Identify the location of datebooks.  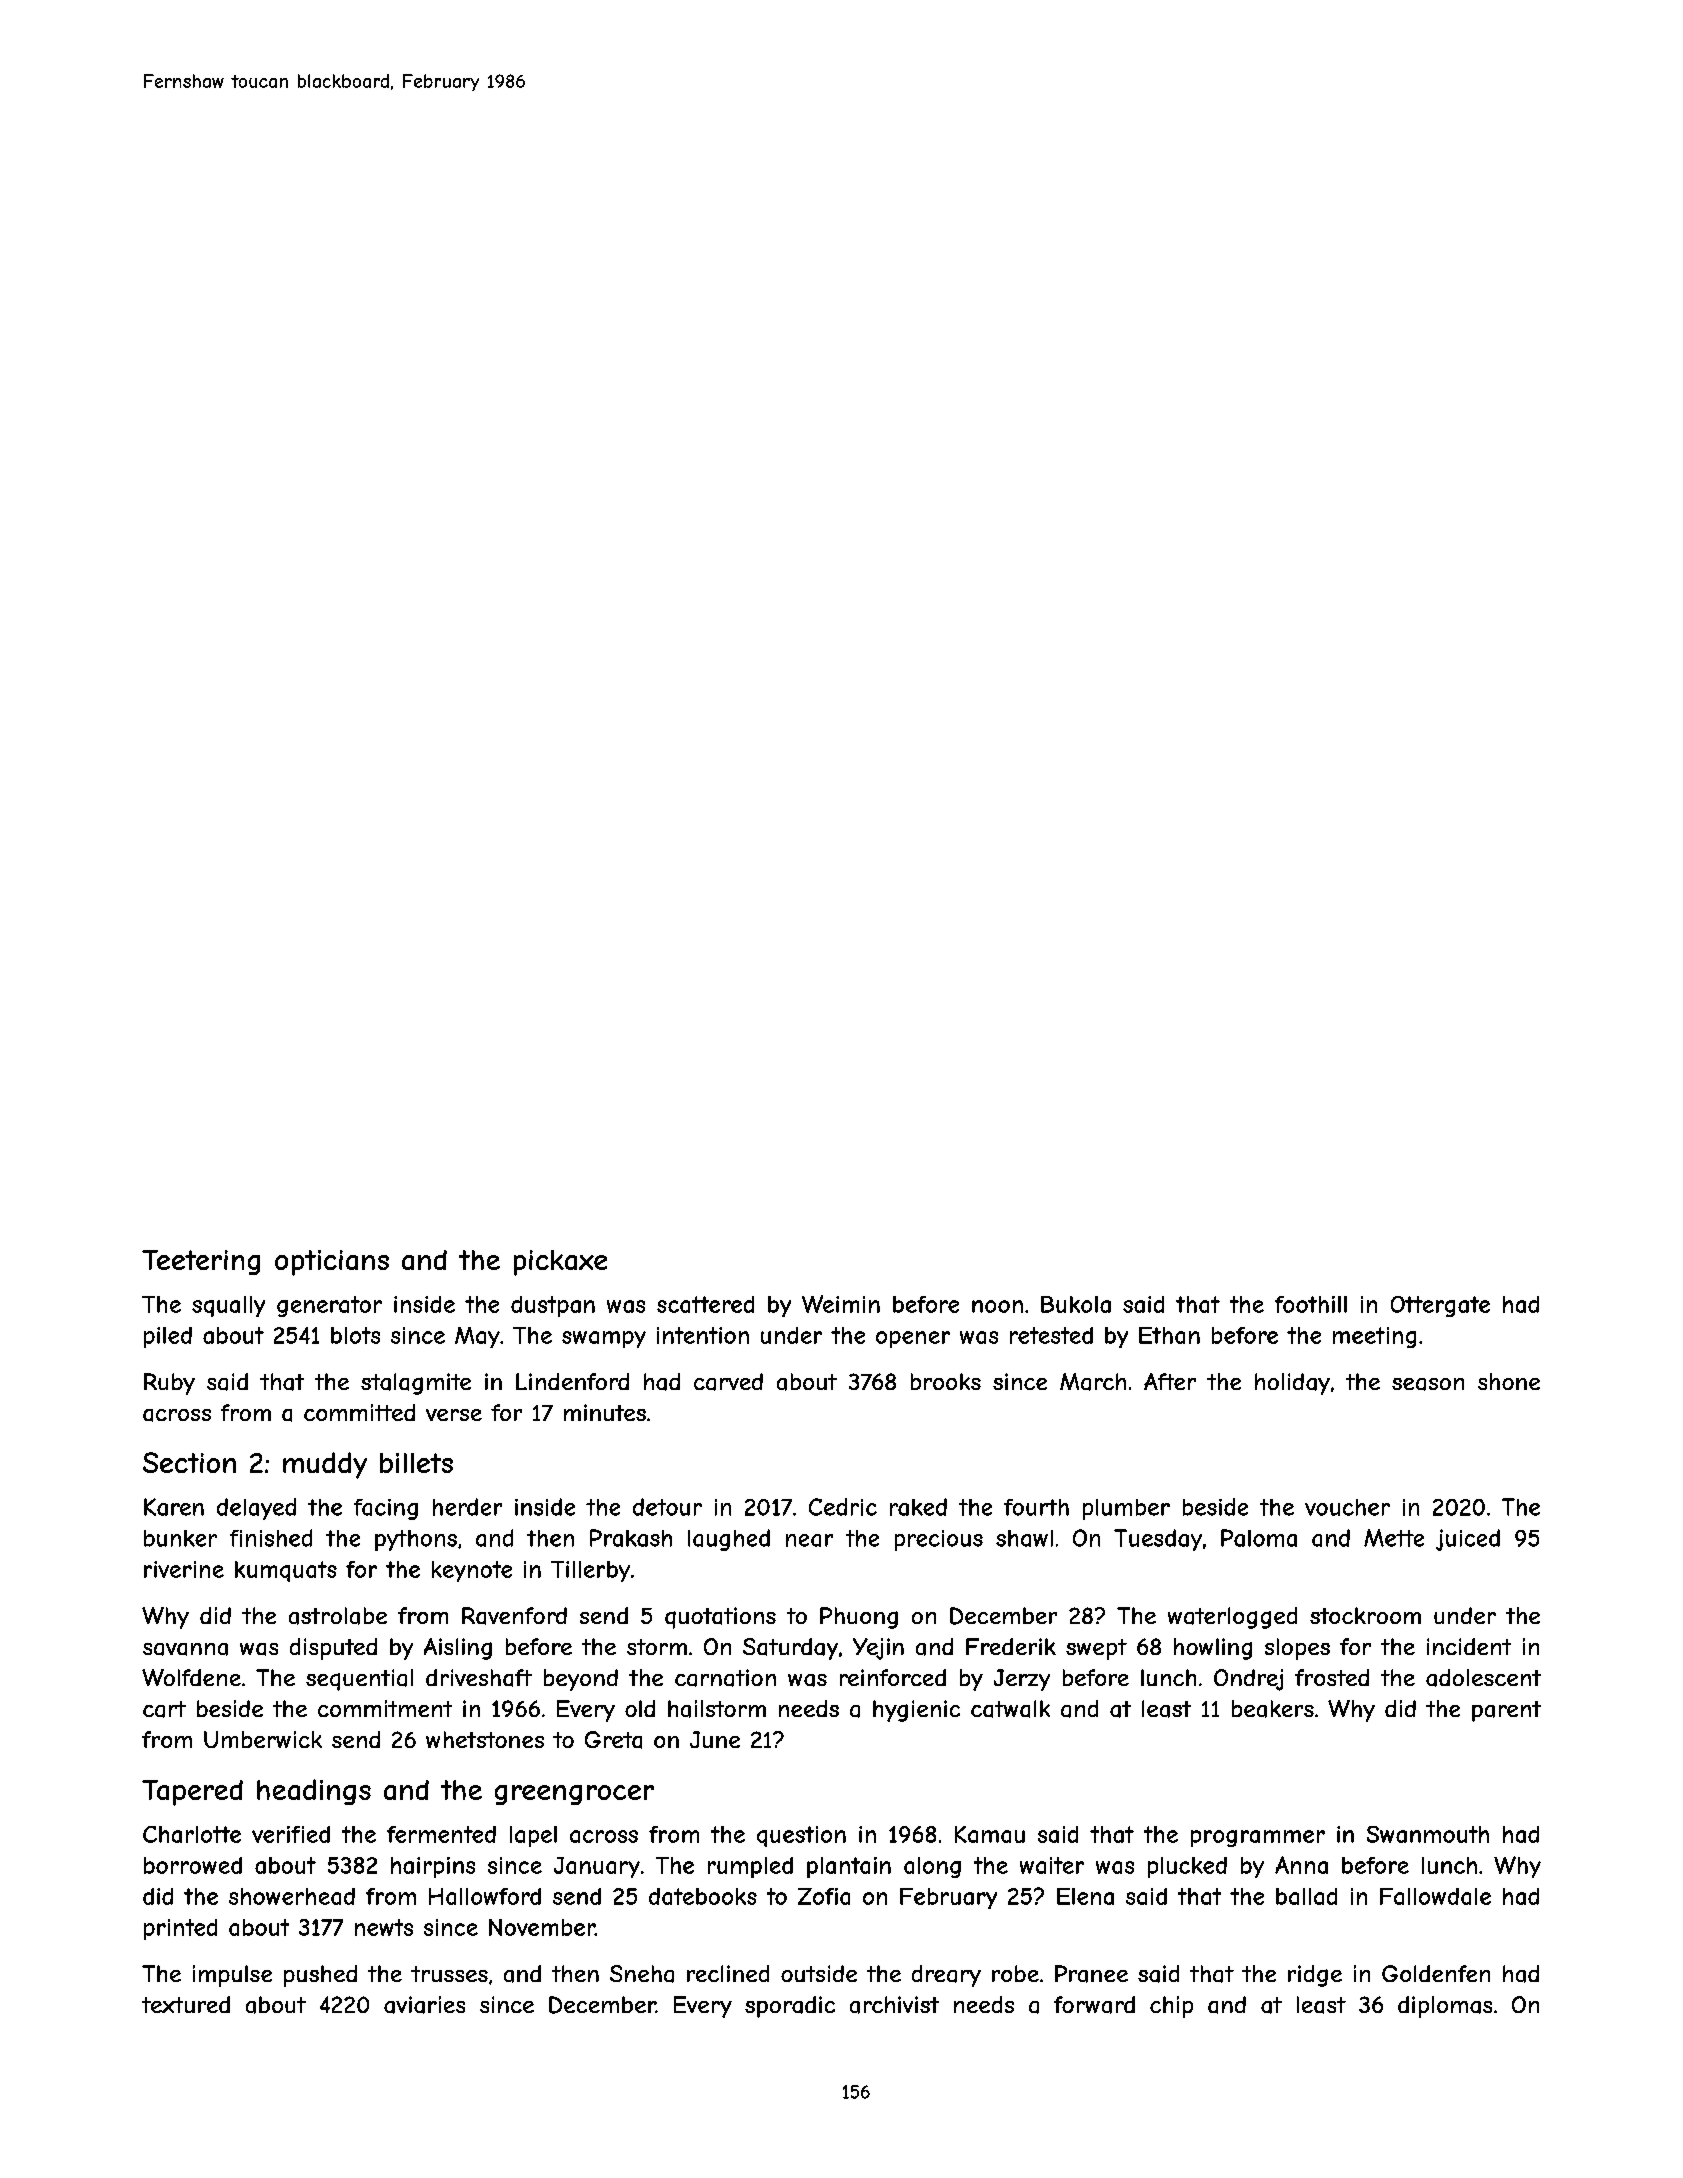
(703, 1896).
